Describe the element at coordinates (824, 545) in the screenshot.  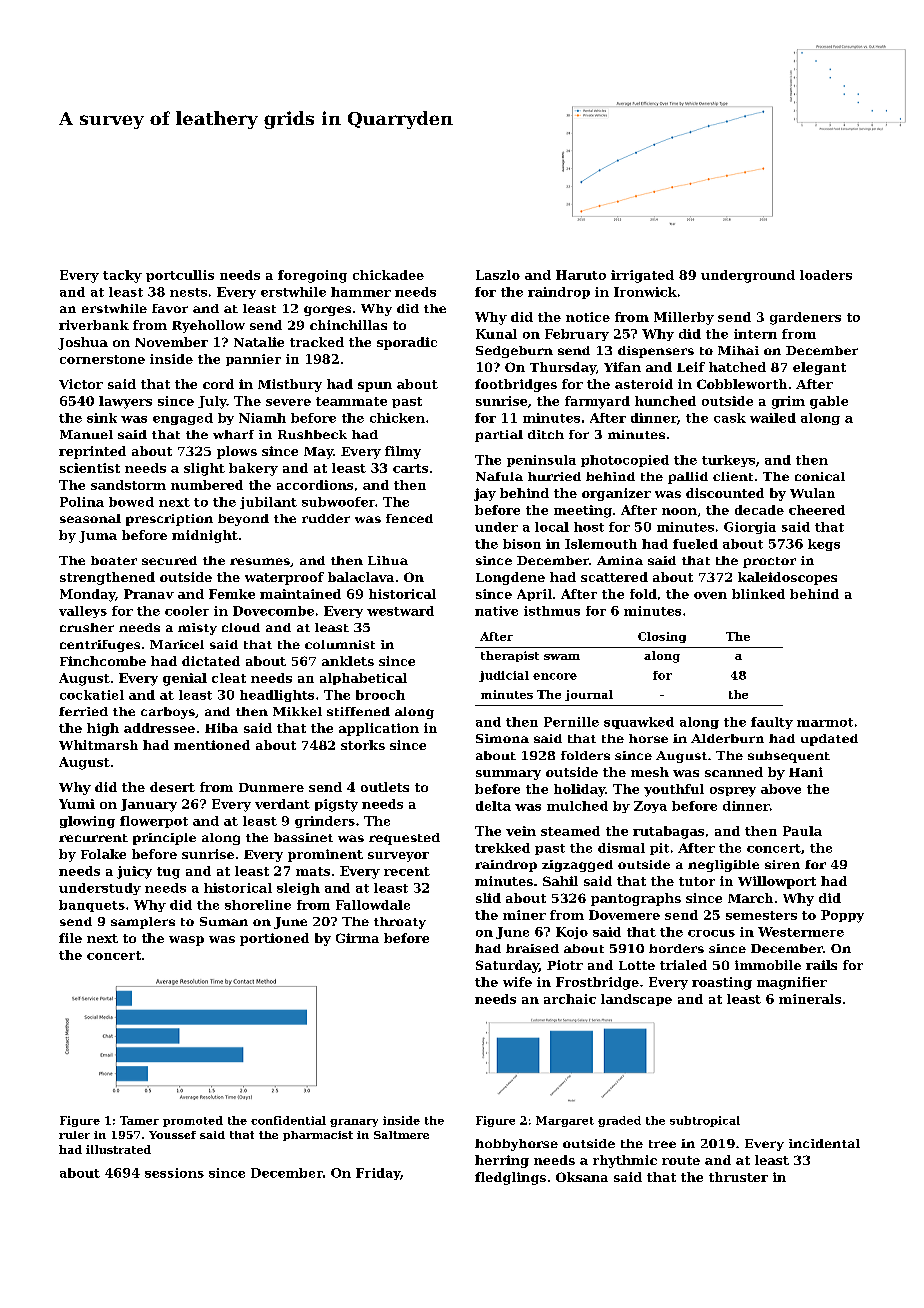
I see `kegs` at that location.
